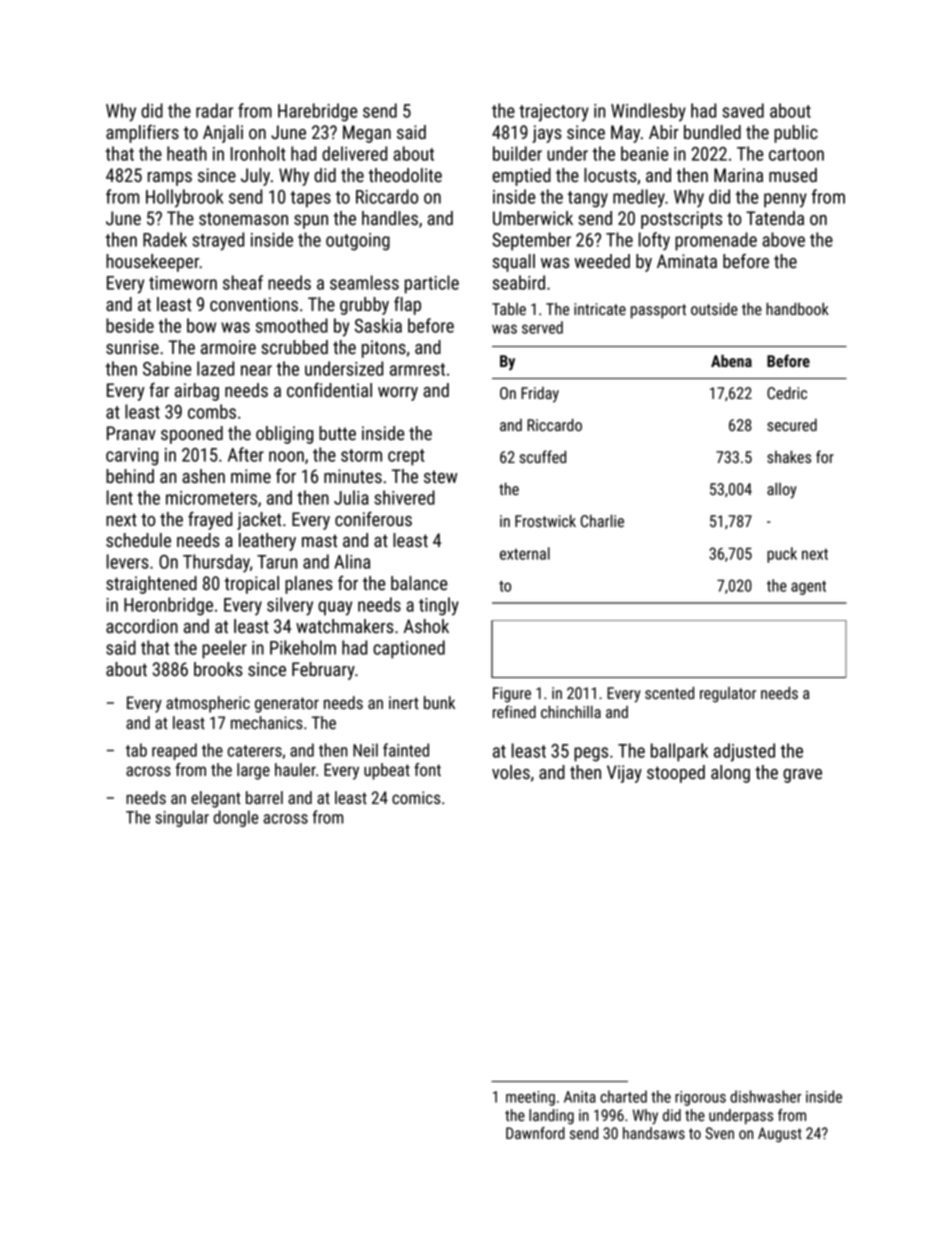 The image size is (952, 1233). What do you see at coordinates (214, 110) in the document?
I see `radar` at bounding box center [214, 110].
